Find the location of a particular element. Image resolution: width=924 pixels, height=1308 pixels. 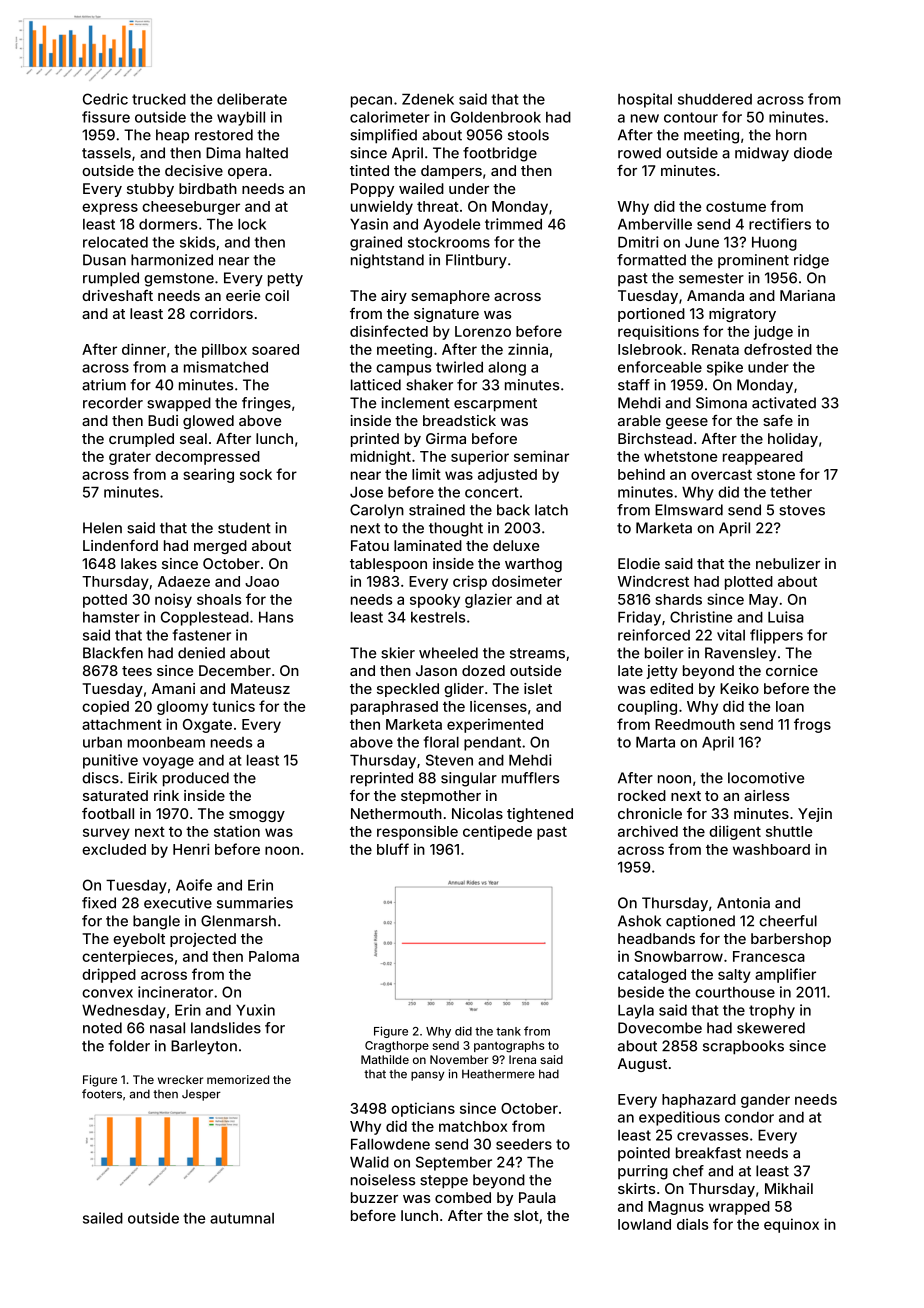

nebulizer is located at coordinates (788, 563).
